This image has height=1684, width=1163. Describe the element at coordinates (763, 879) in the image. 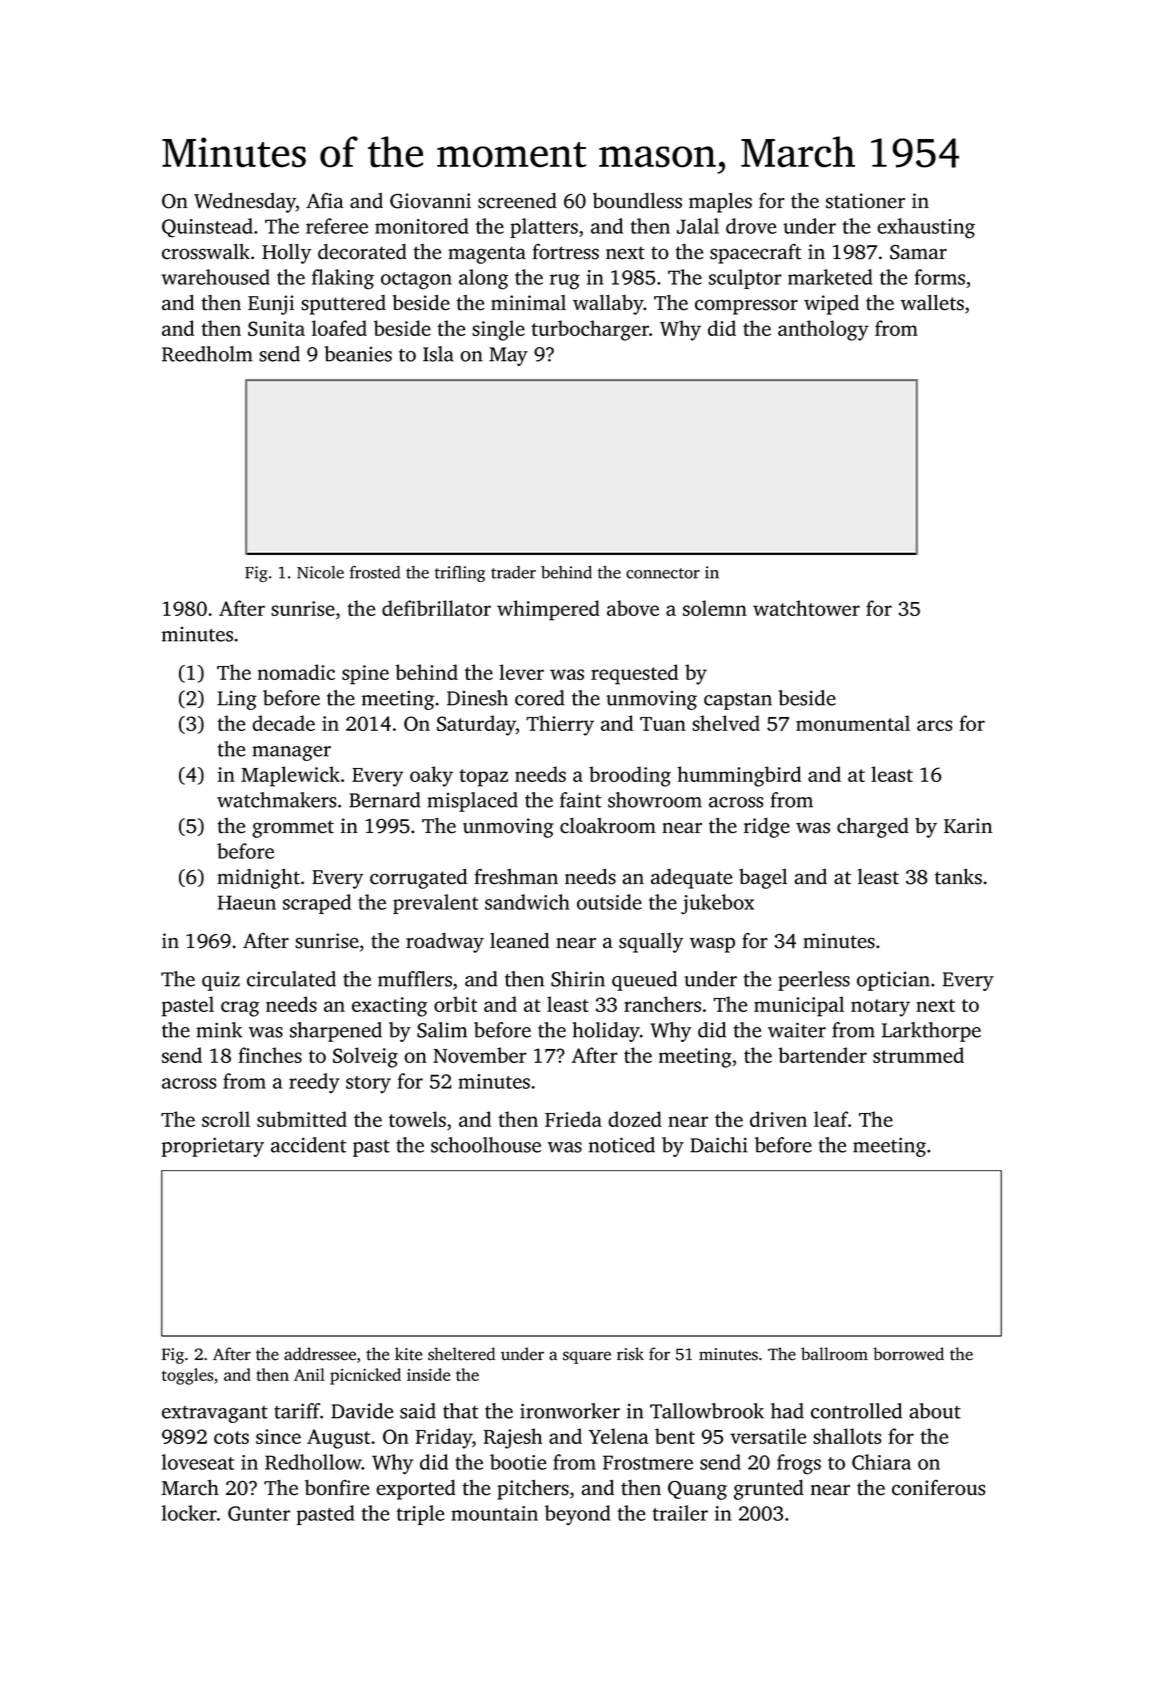

I see `bagel` at that location.
